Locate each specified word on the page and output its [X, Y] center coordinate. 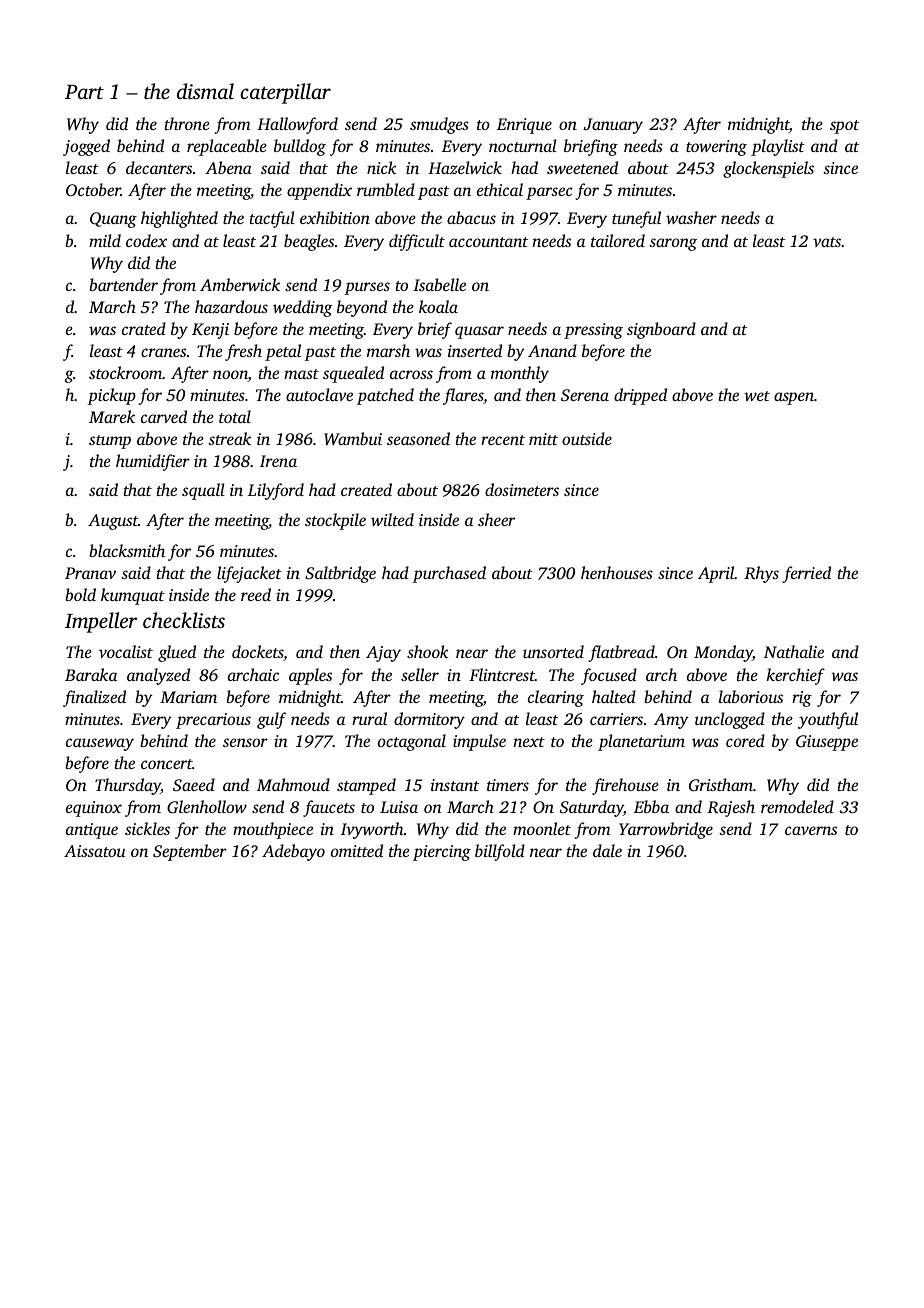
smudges [439, 125]
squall [203, 491]
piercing [442, 853]
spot [844, 127]
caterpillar [285, 93]
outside [587, 438]
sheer [496, 519]
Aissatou [95, 851]
